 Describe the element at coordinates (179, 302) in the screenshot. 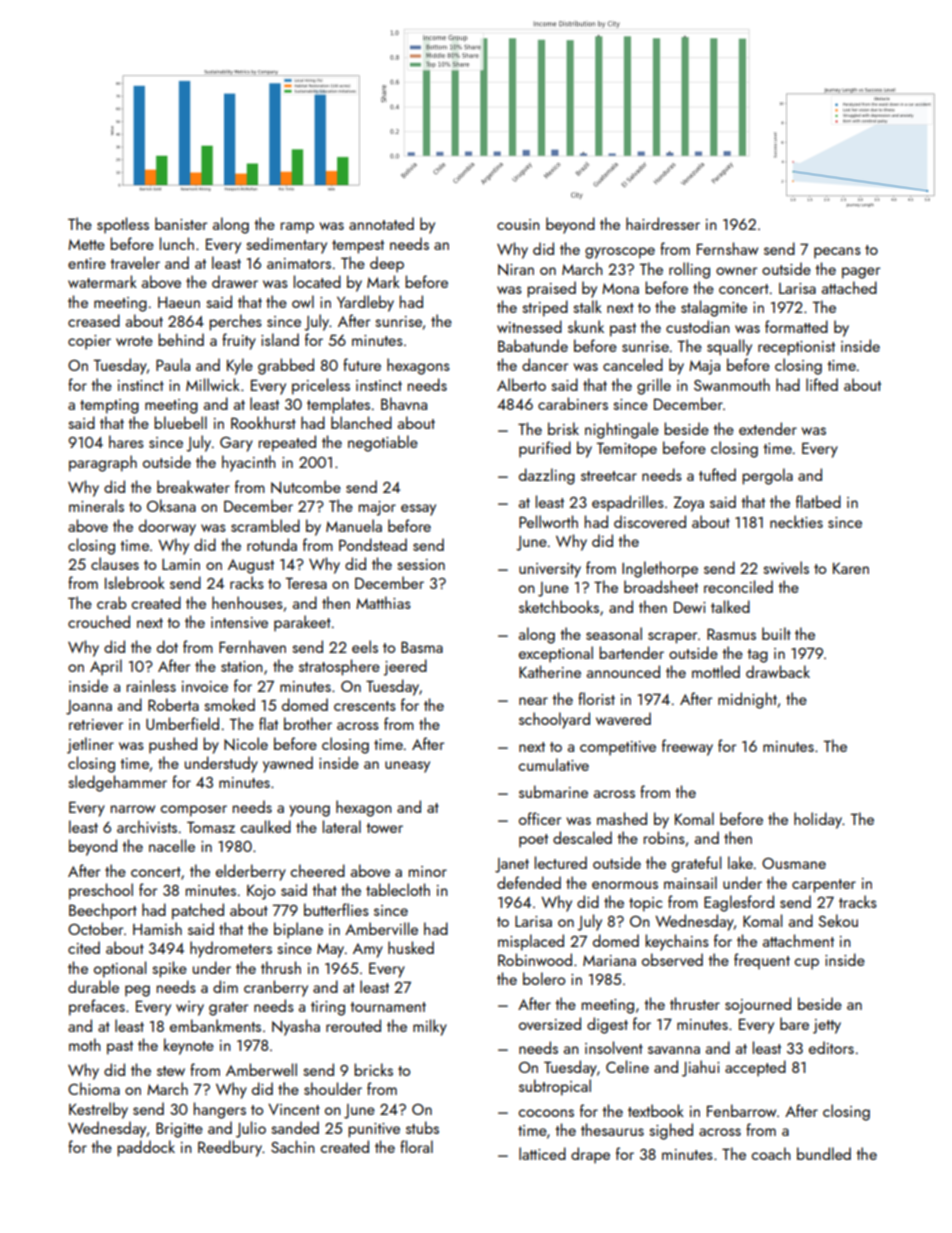

I see `Haeun` at that location.
